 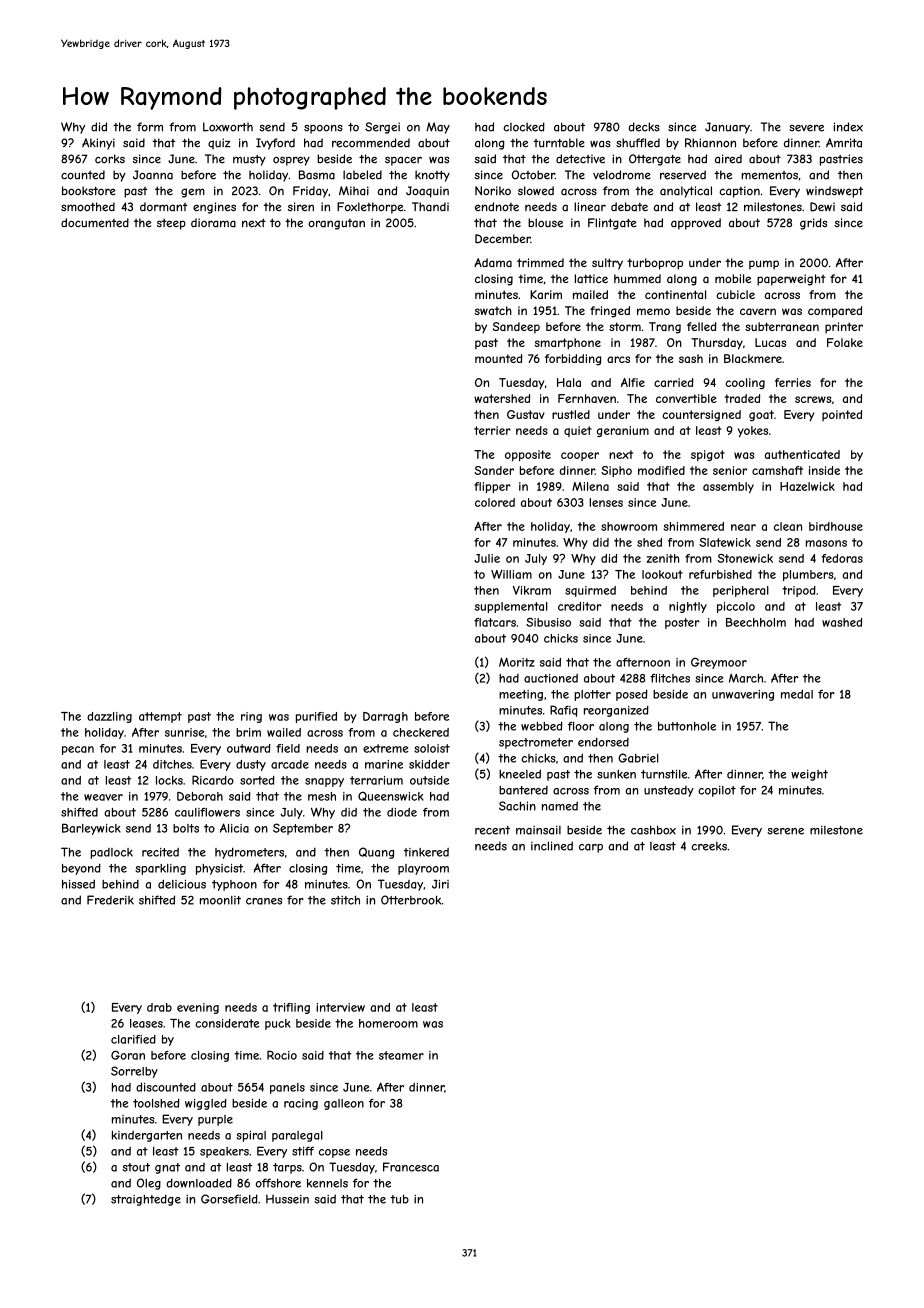 What do you see at coordinates (251, 765) in the page?
I see `dusty` at bounding box center [251, 765].
